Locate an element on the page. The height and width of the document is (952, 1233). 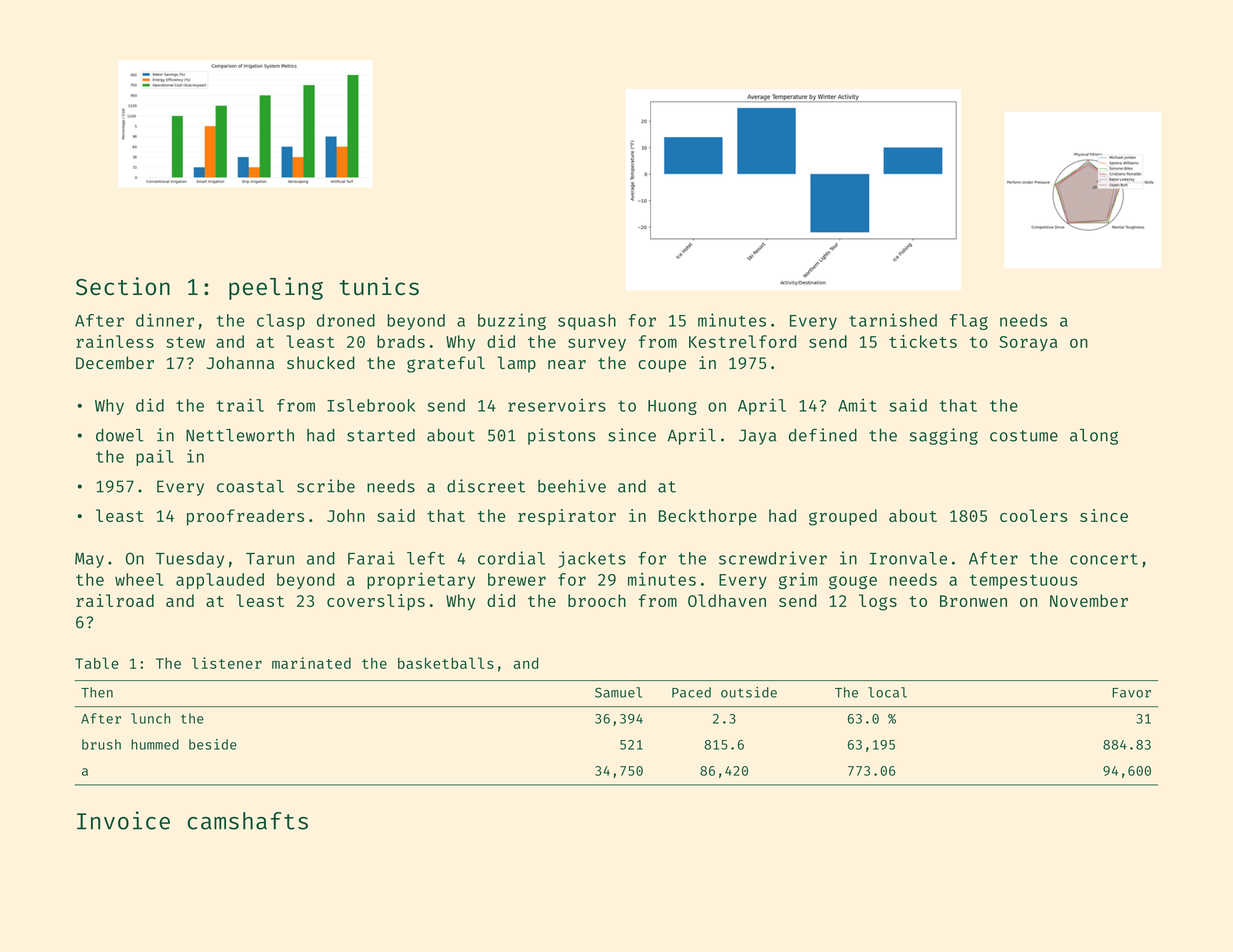
camshafts is located at coordinates (247, 821).
